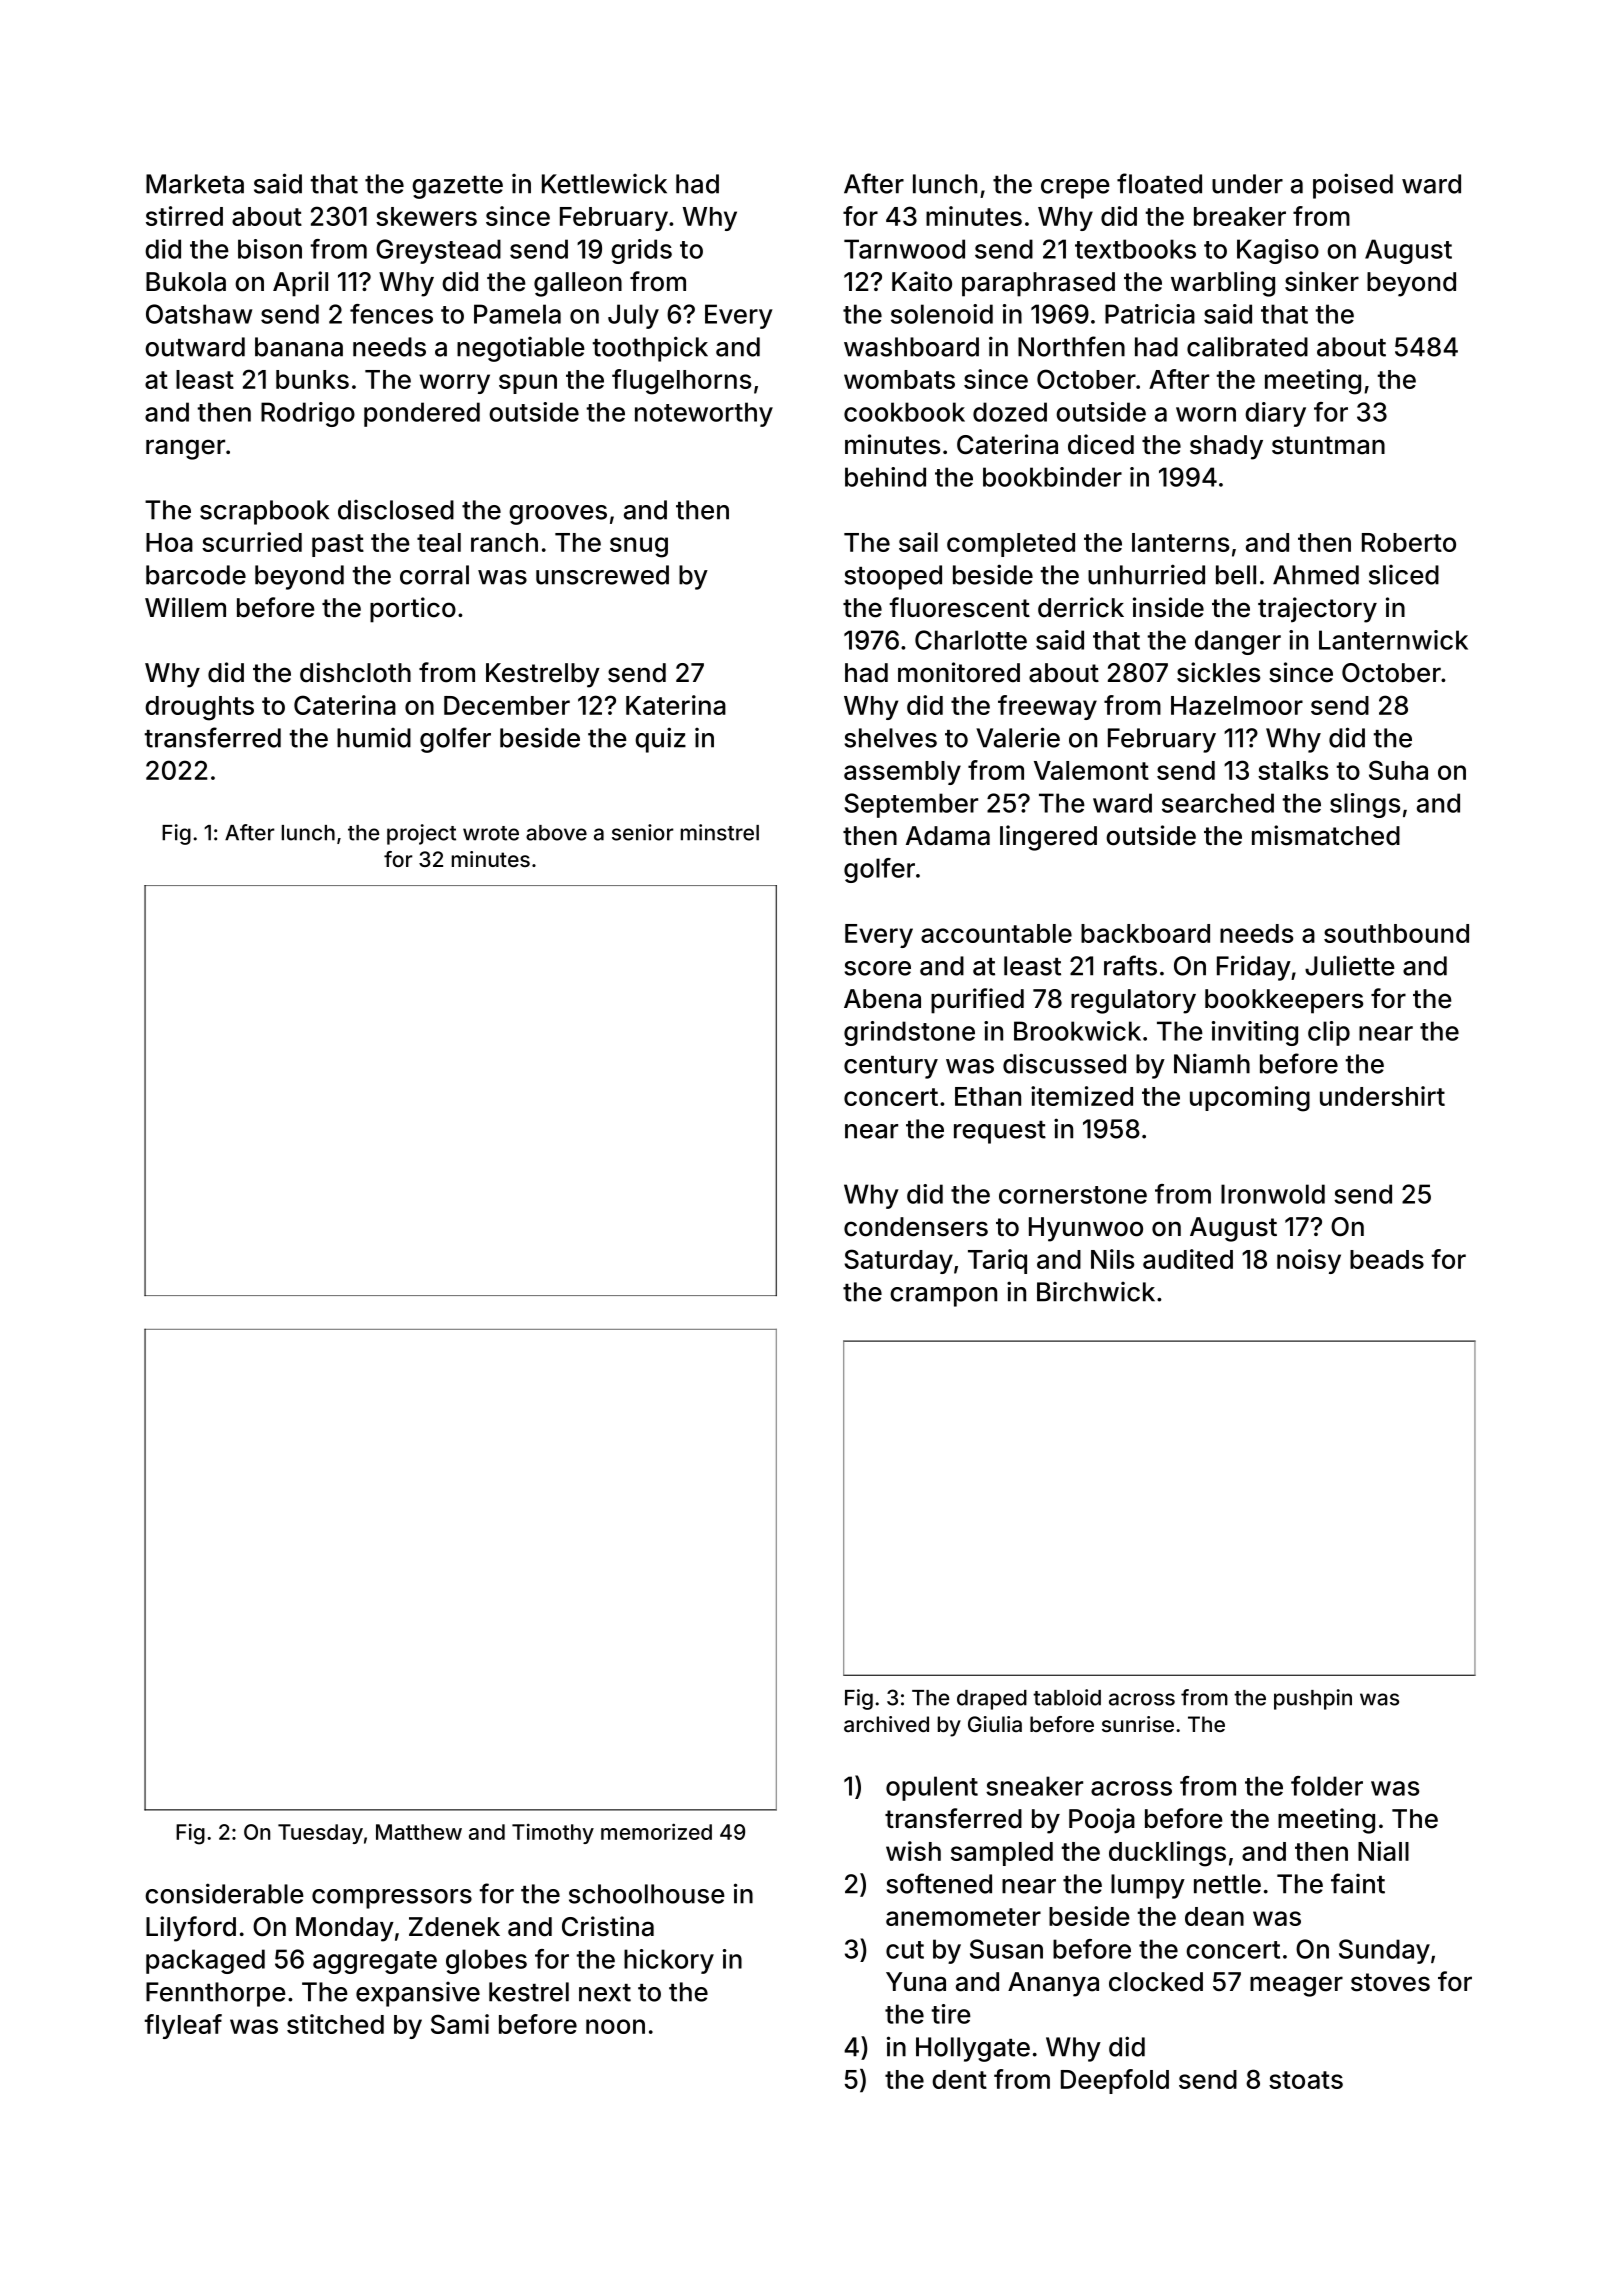 This screenshot has height=2292, width=1620. I want to click on Patricia, so click(1150, 314).
